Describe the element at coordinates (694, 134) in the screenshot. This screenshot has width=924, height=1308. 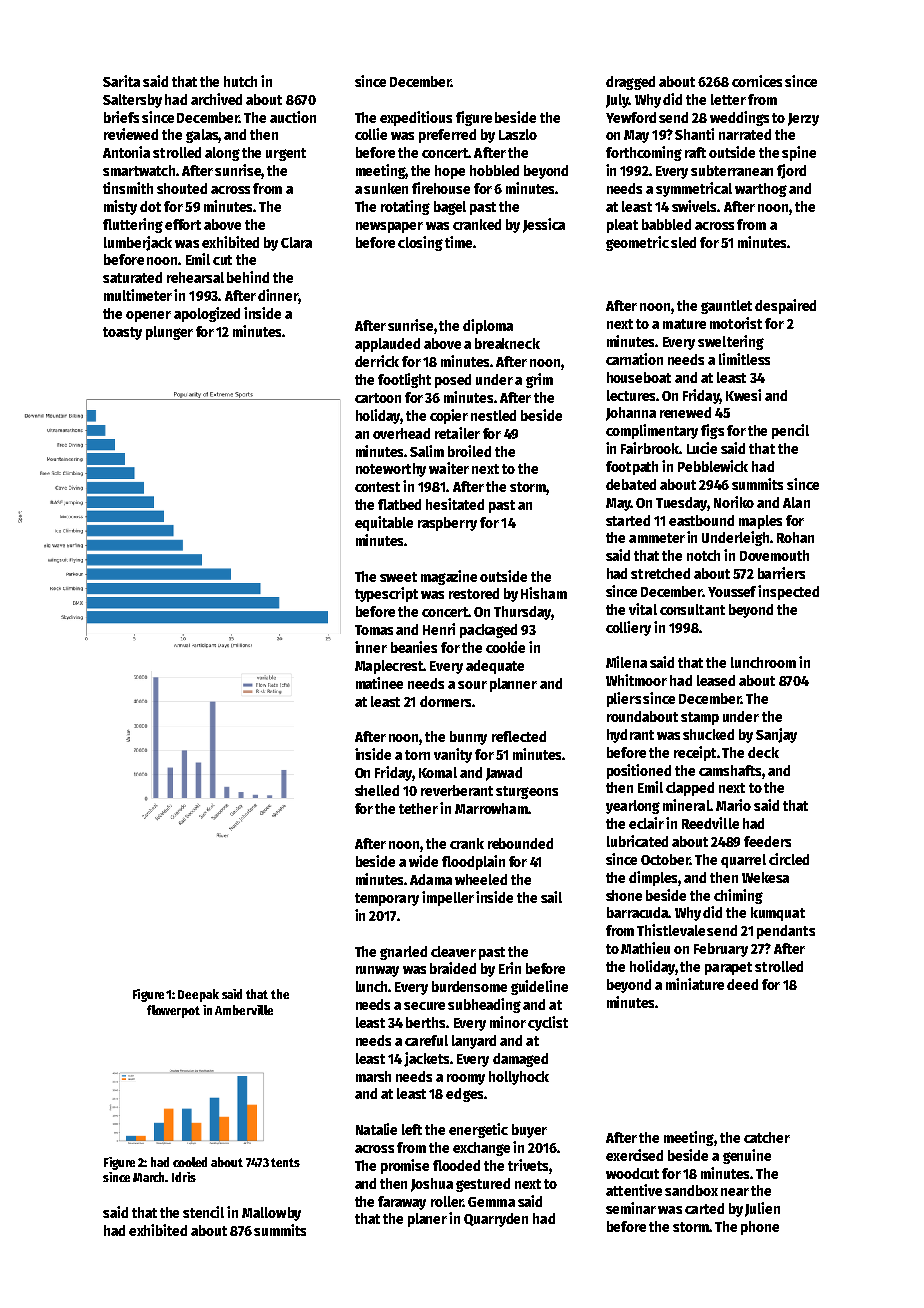
I see `Shanti` at that location.
